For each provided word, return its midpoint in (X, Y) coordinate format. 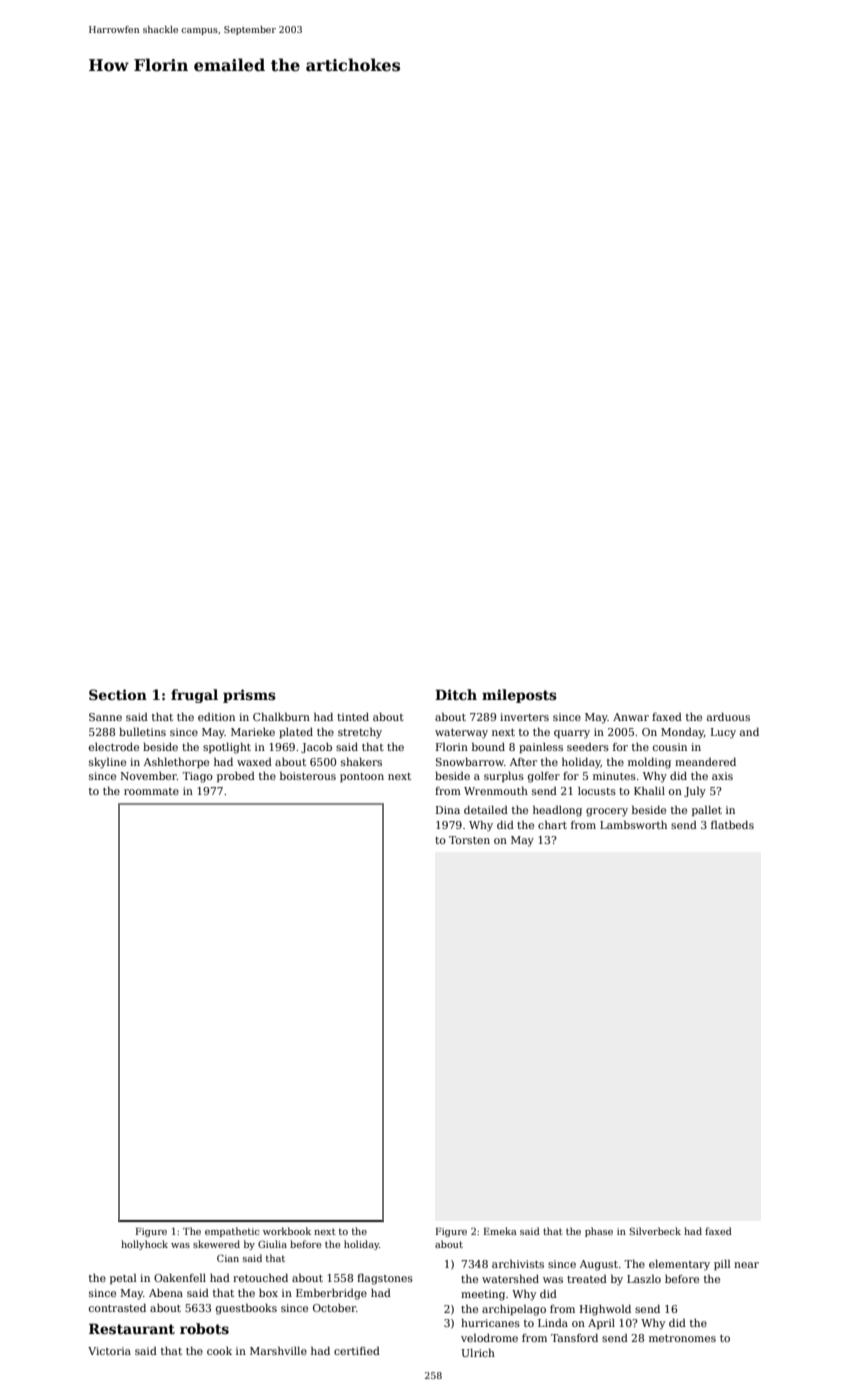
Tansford (574, 1337)
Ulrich (478, 1352)
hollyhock (144, 1245)
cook (219, 1351)
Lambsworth (633, 824)
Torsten (469, 840)
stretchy (360, 733)
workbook (287, 1231)
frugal (194, 696)
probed (236, 776)
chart (552, 824)
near (746, 1265)
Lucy (723, 733)
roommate (151, 791)
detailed (486, 809)
